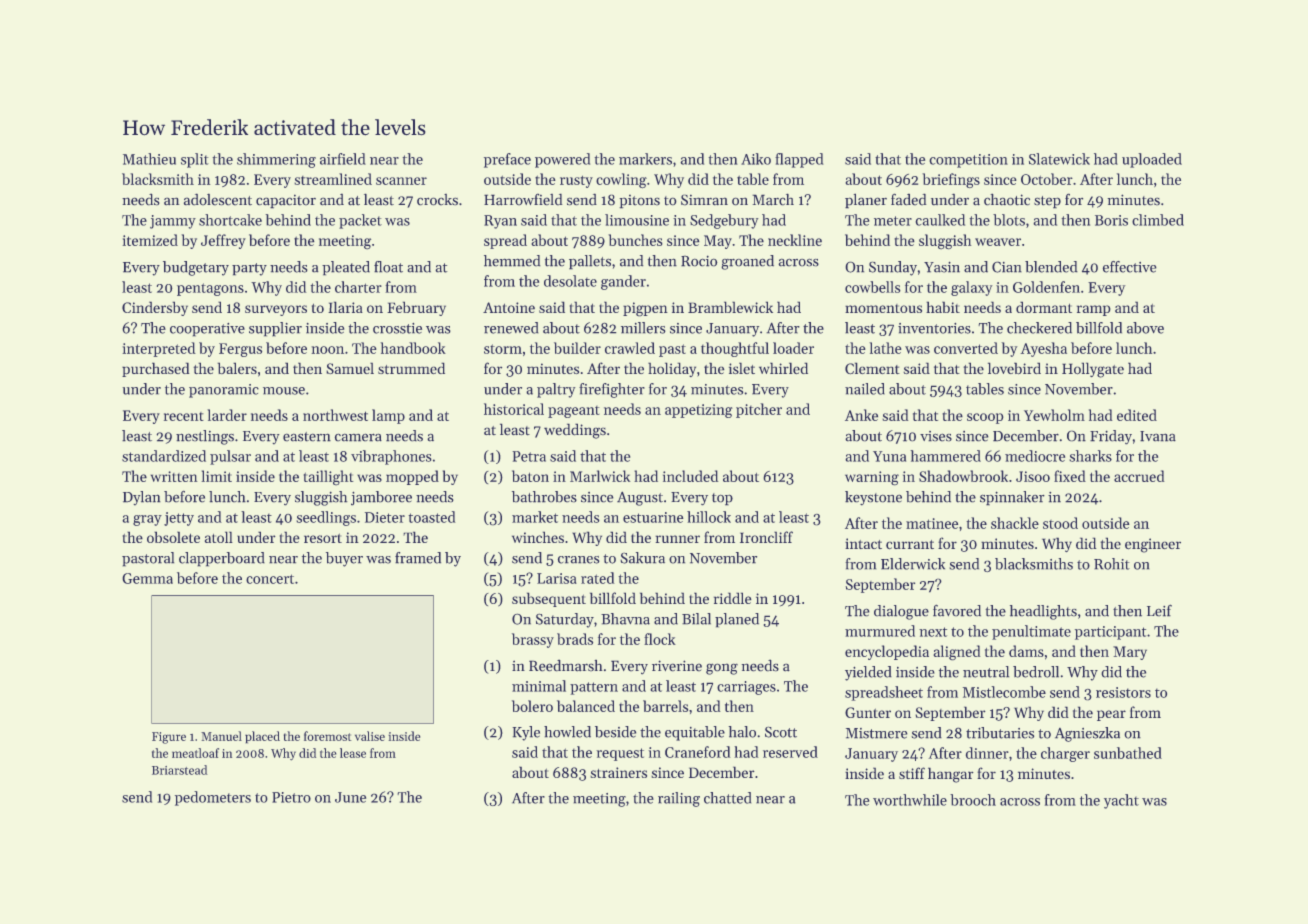 This screenshot has height=924, width=1308. Describe the element at coordinates (149, 159) in the screenshot. I see `Mathieu` at that location.
